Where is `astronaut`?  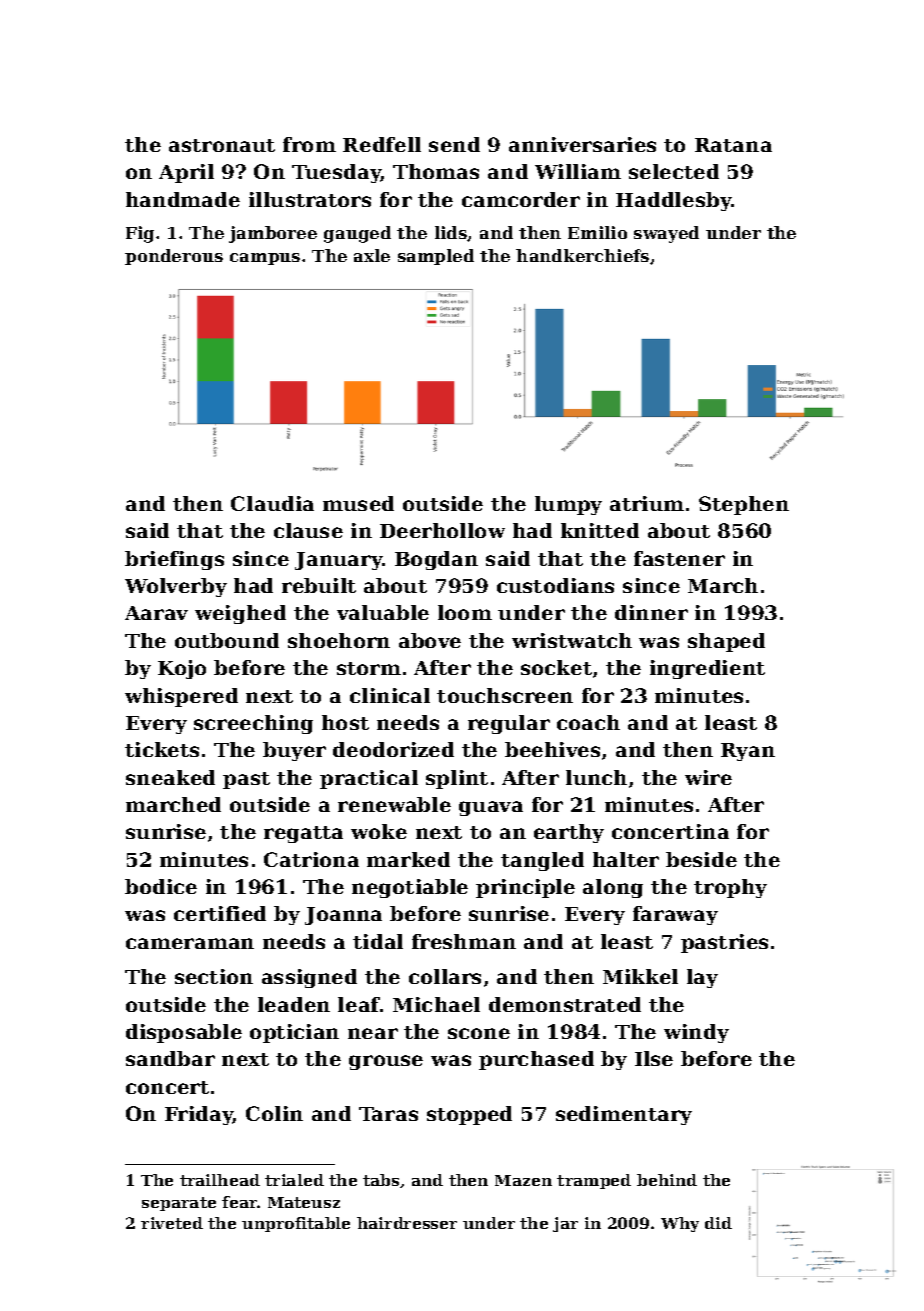 astronaut is located at coordinates (222, 145).
